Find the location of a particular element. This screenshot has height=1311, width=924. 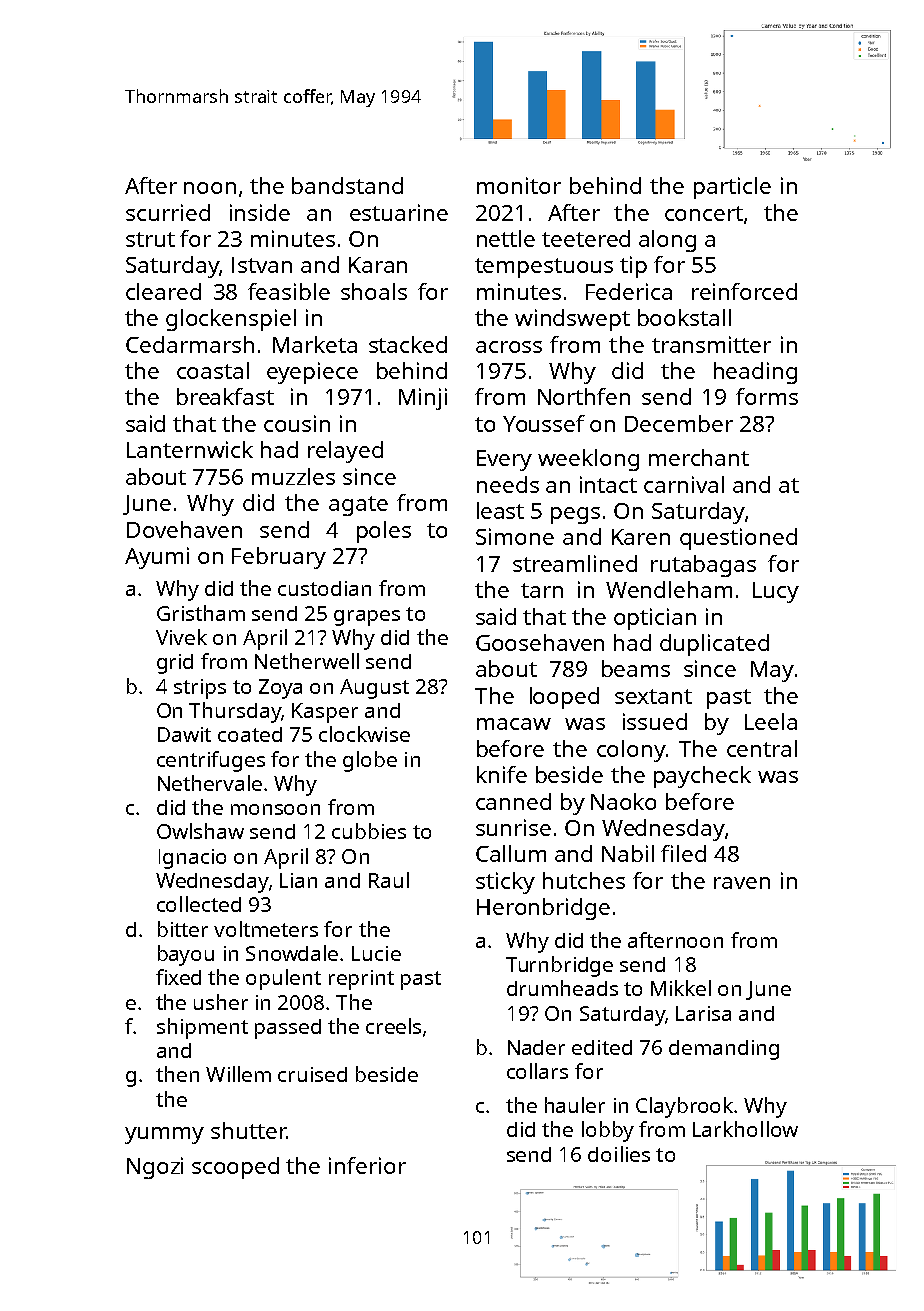

Karen is located at coordinates (641, 537).
